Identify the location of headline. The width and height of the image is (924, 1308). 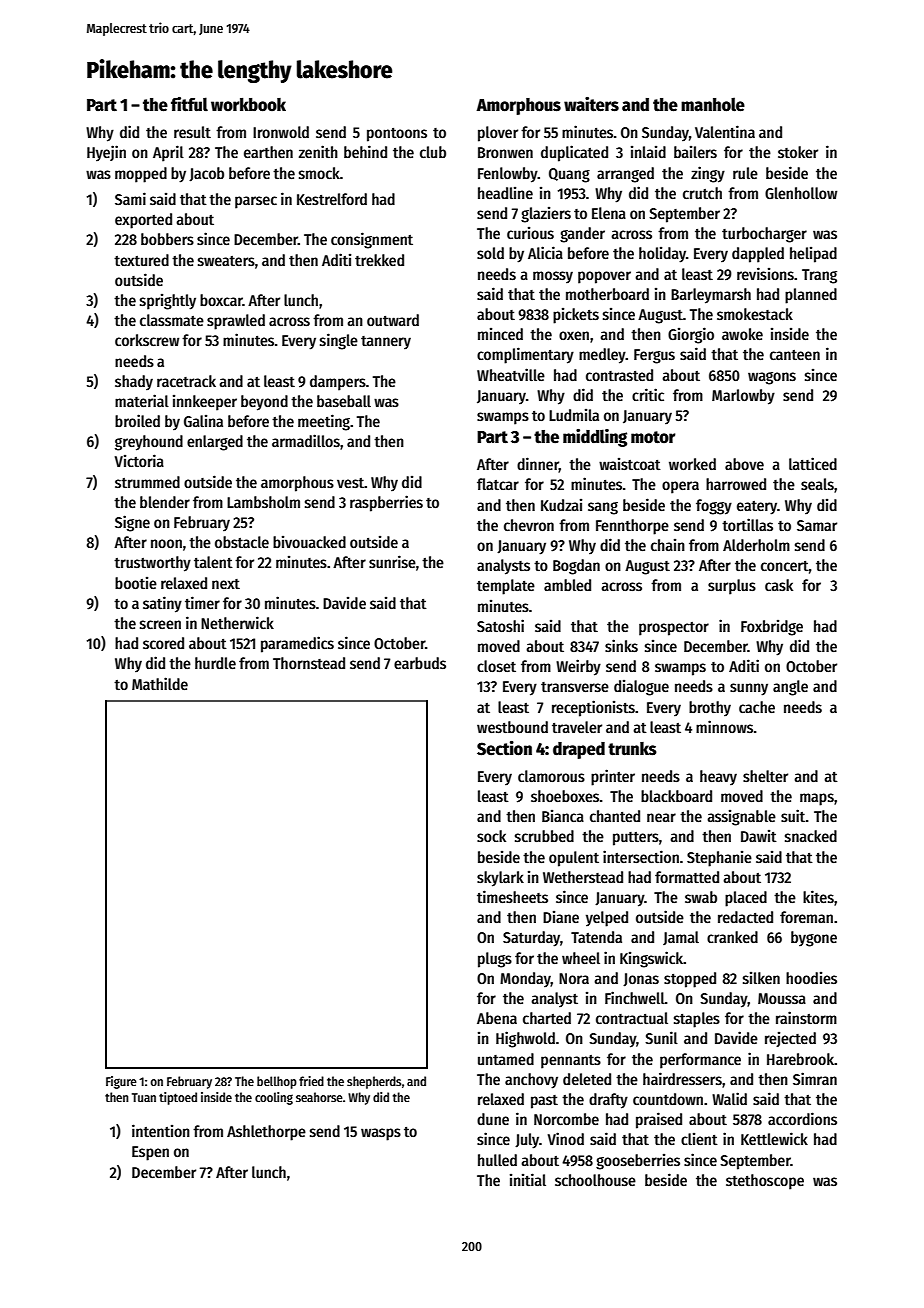
(505, 193).
